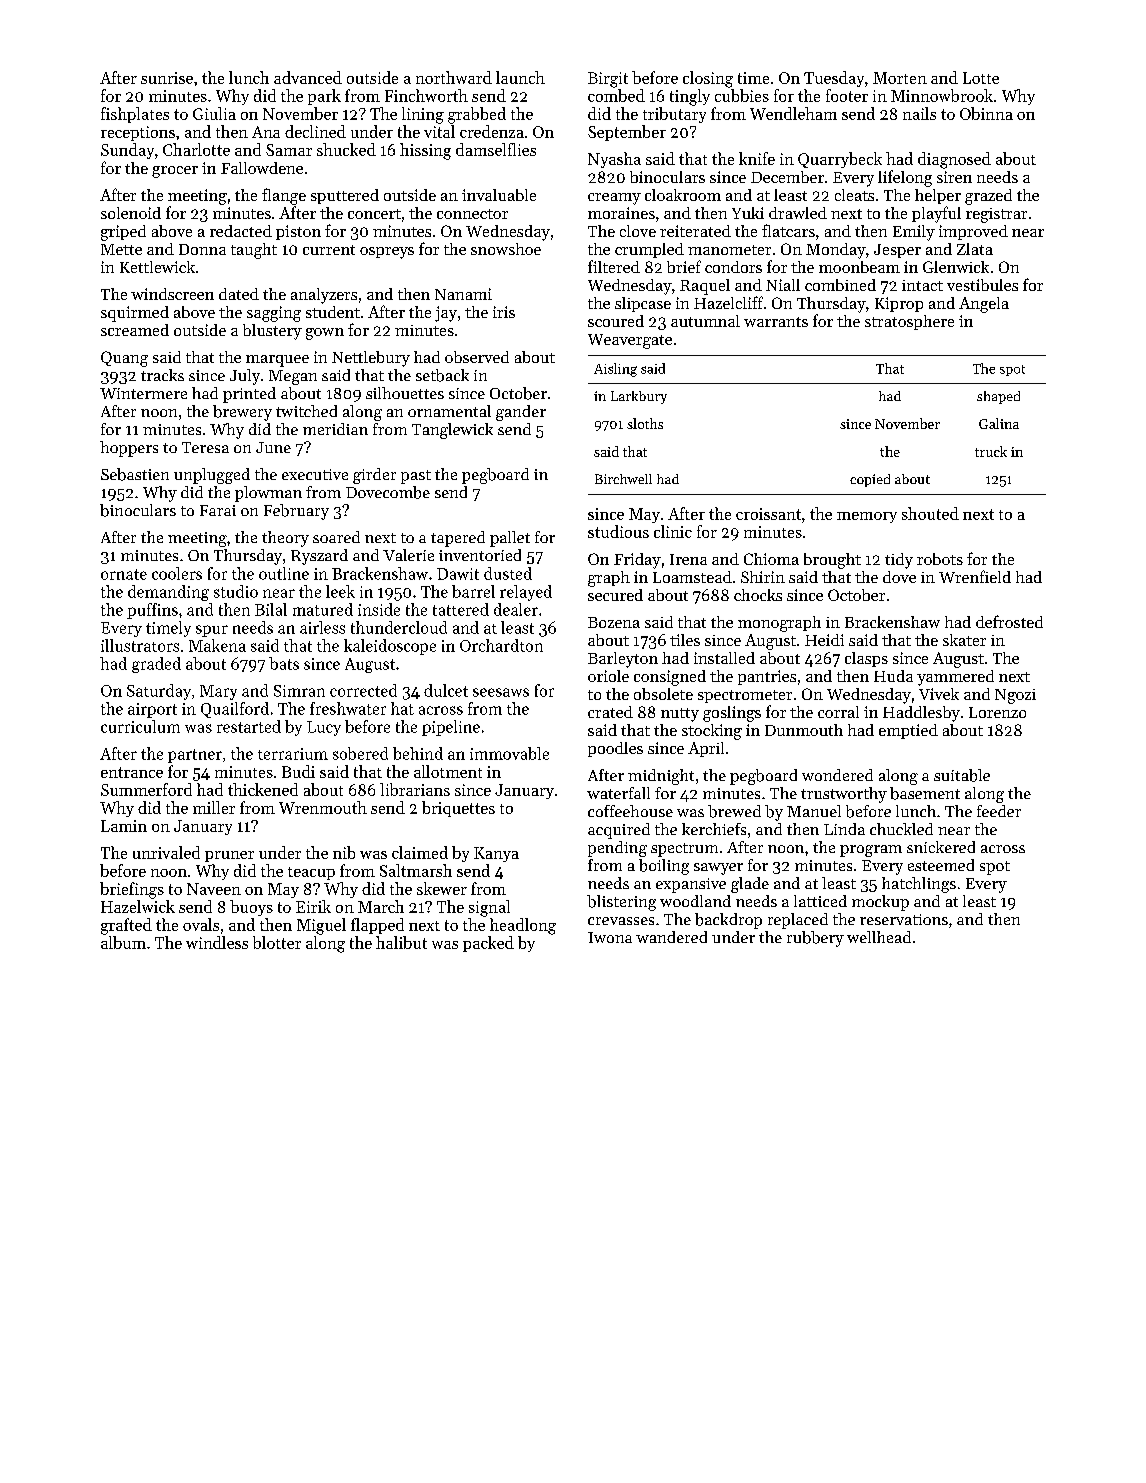 The width and height of the page is (1146, 1483). Describe the element at coordinates (135, 115) in the page. I see `fishplates` at that location.
